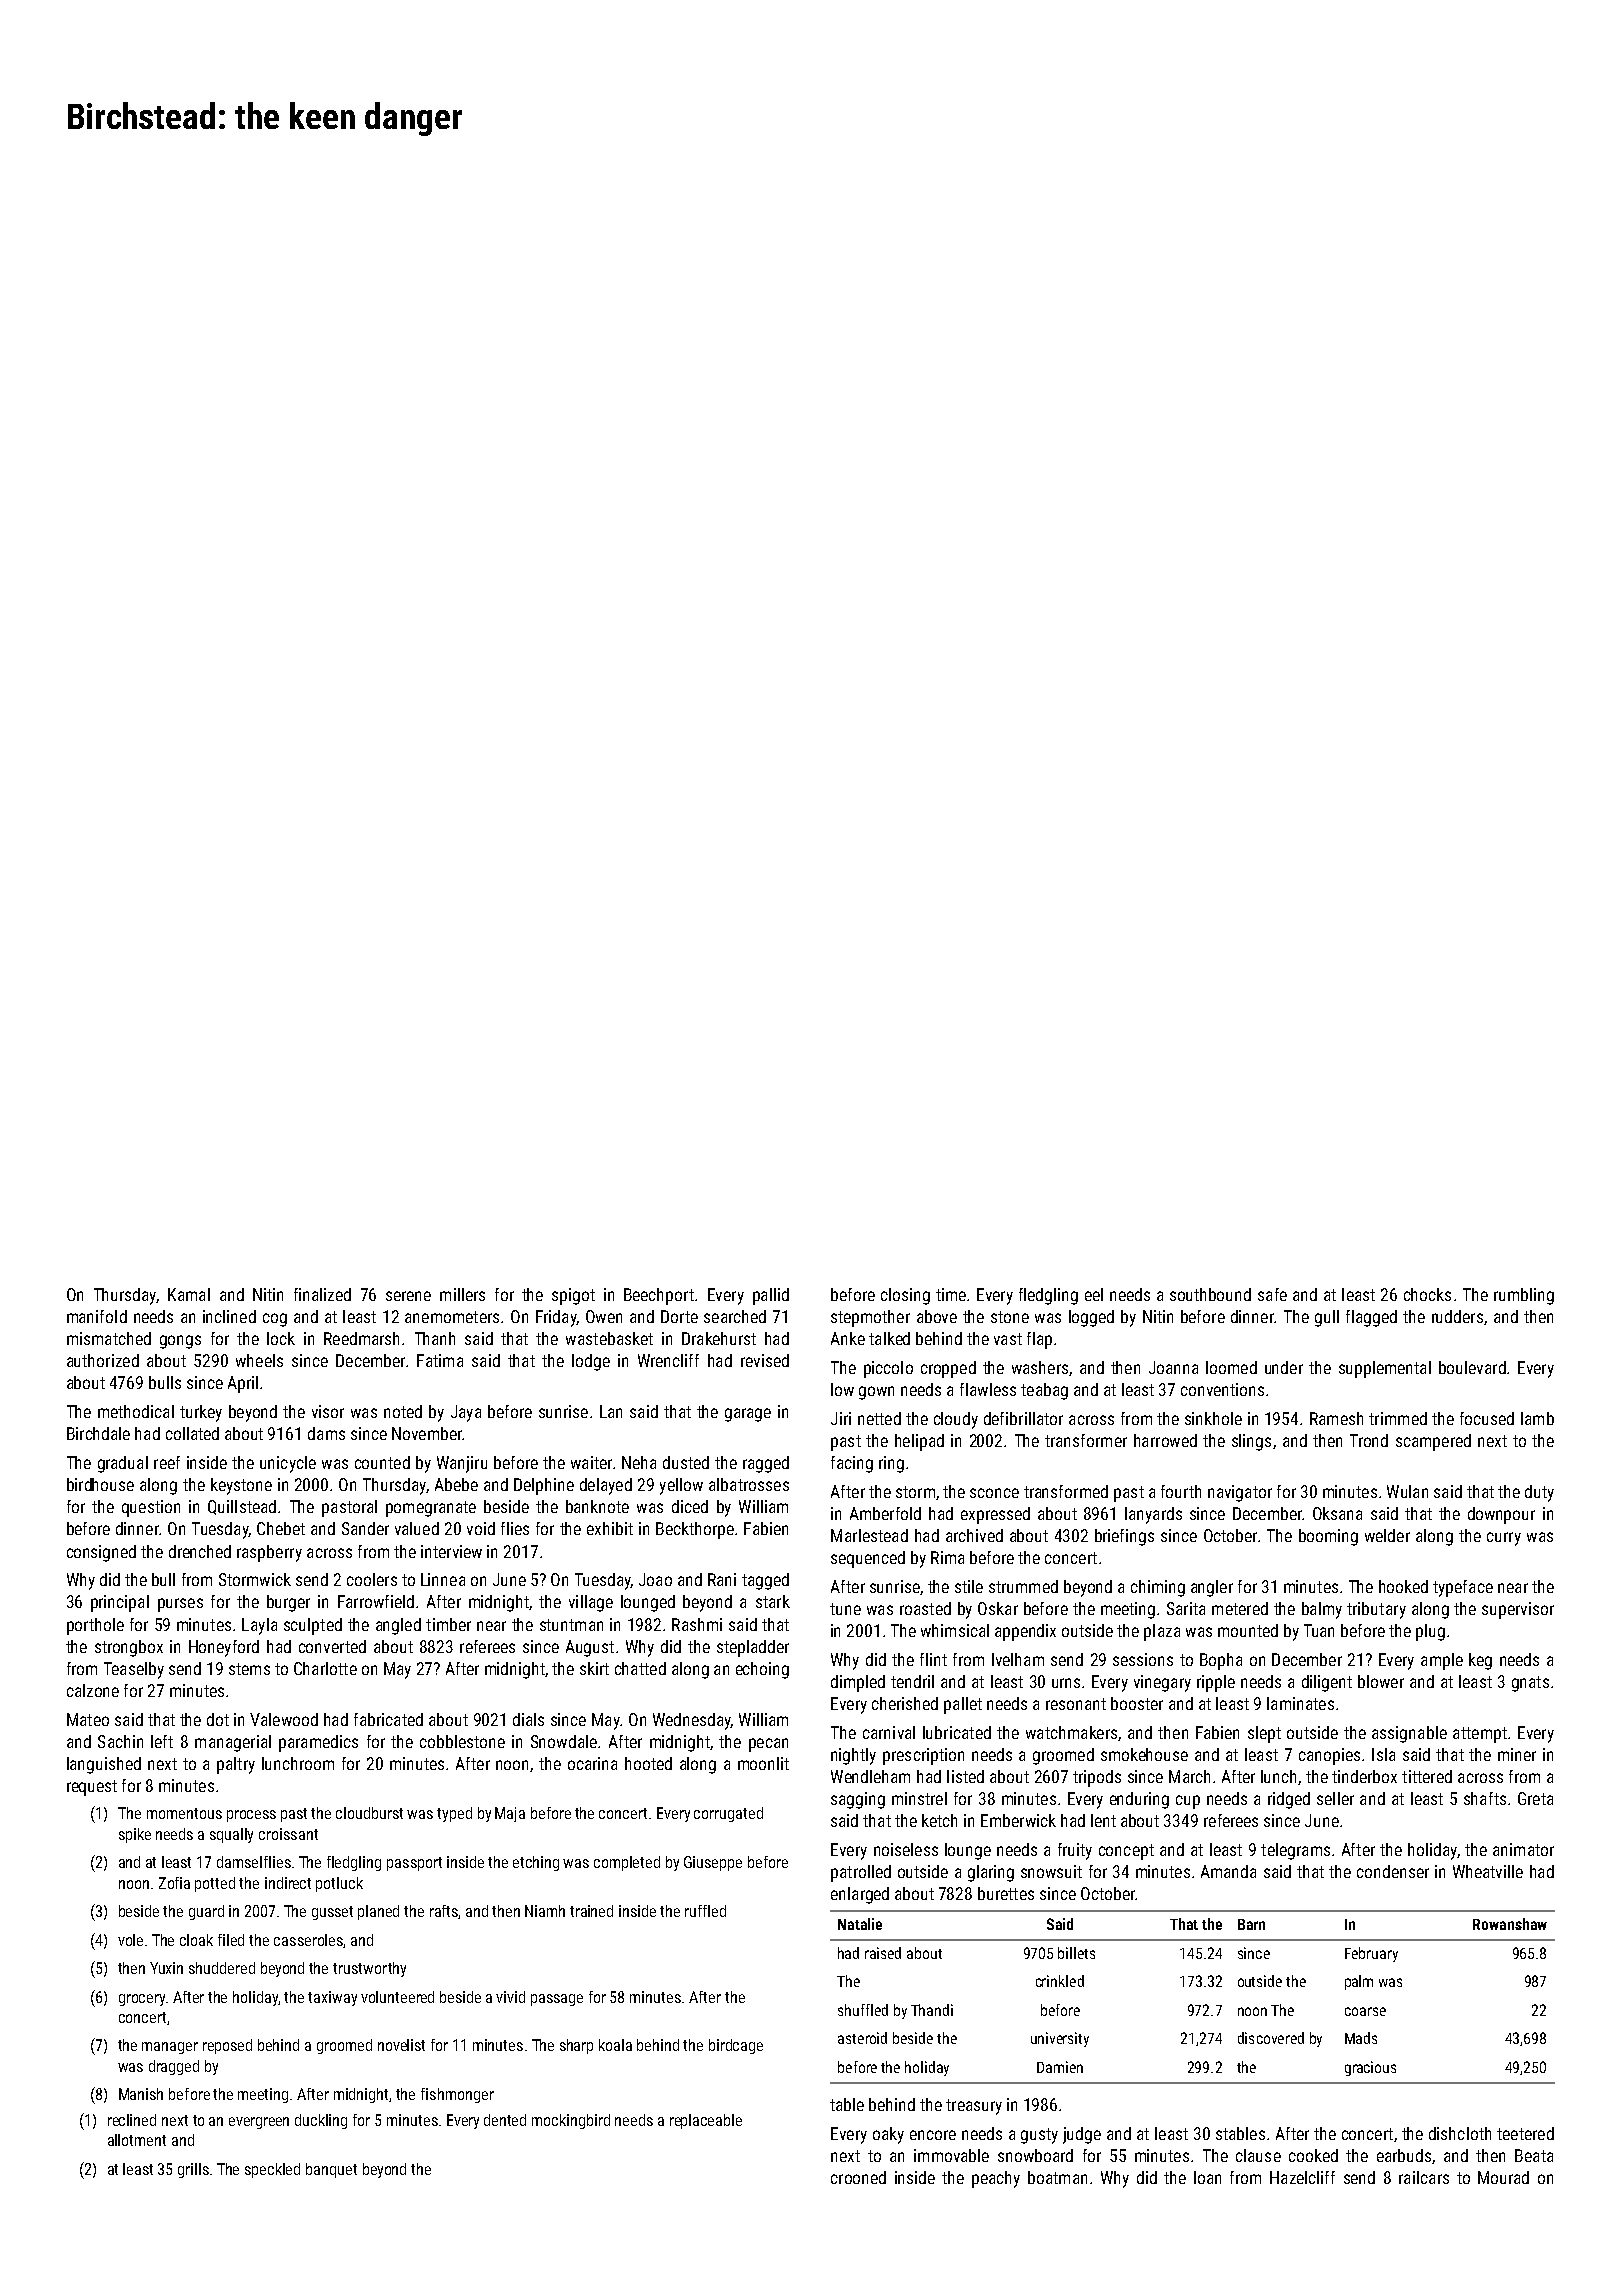 The height and width of the screenshot is (2292, 1620). I want to click on mockingbird, so click(571, 2121).
